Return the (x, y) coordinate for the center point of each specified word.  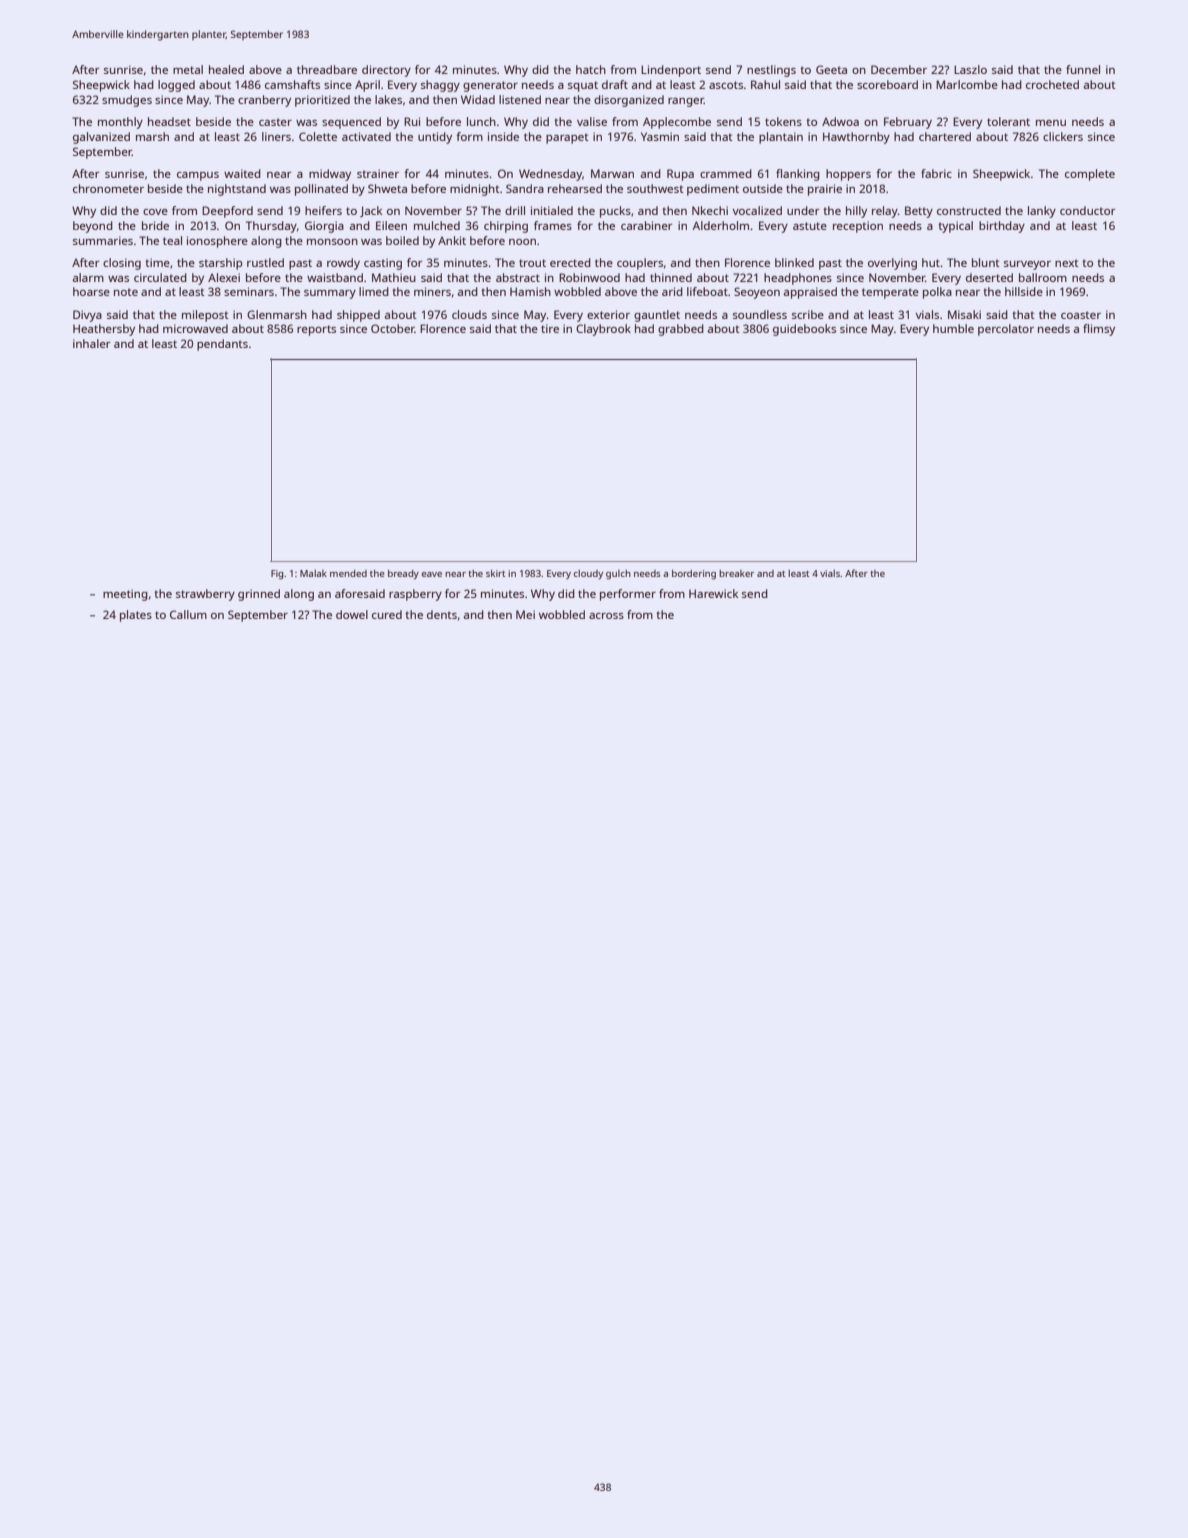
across (606, 616)
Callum (188, 614)
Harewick (713, 593)
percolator (1006, 330)
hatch (591, 69)
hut (931, 262)
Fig (277, 575)
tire (550, 328)
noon (522, 242)
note (126, 292)
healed (226, 69)
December (899, 69)
